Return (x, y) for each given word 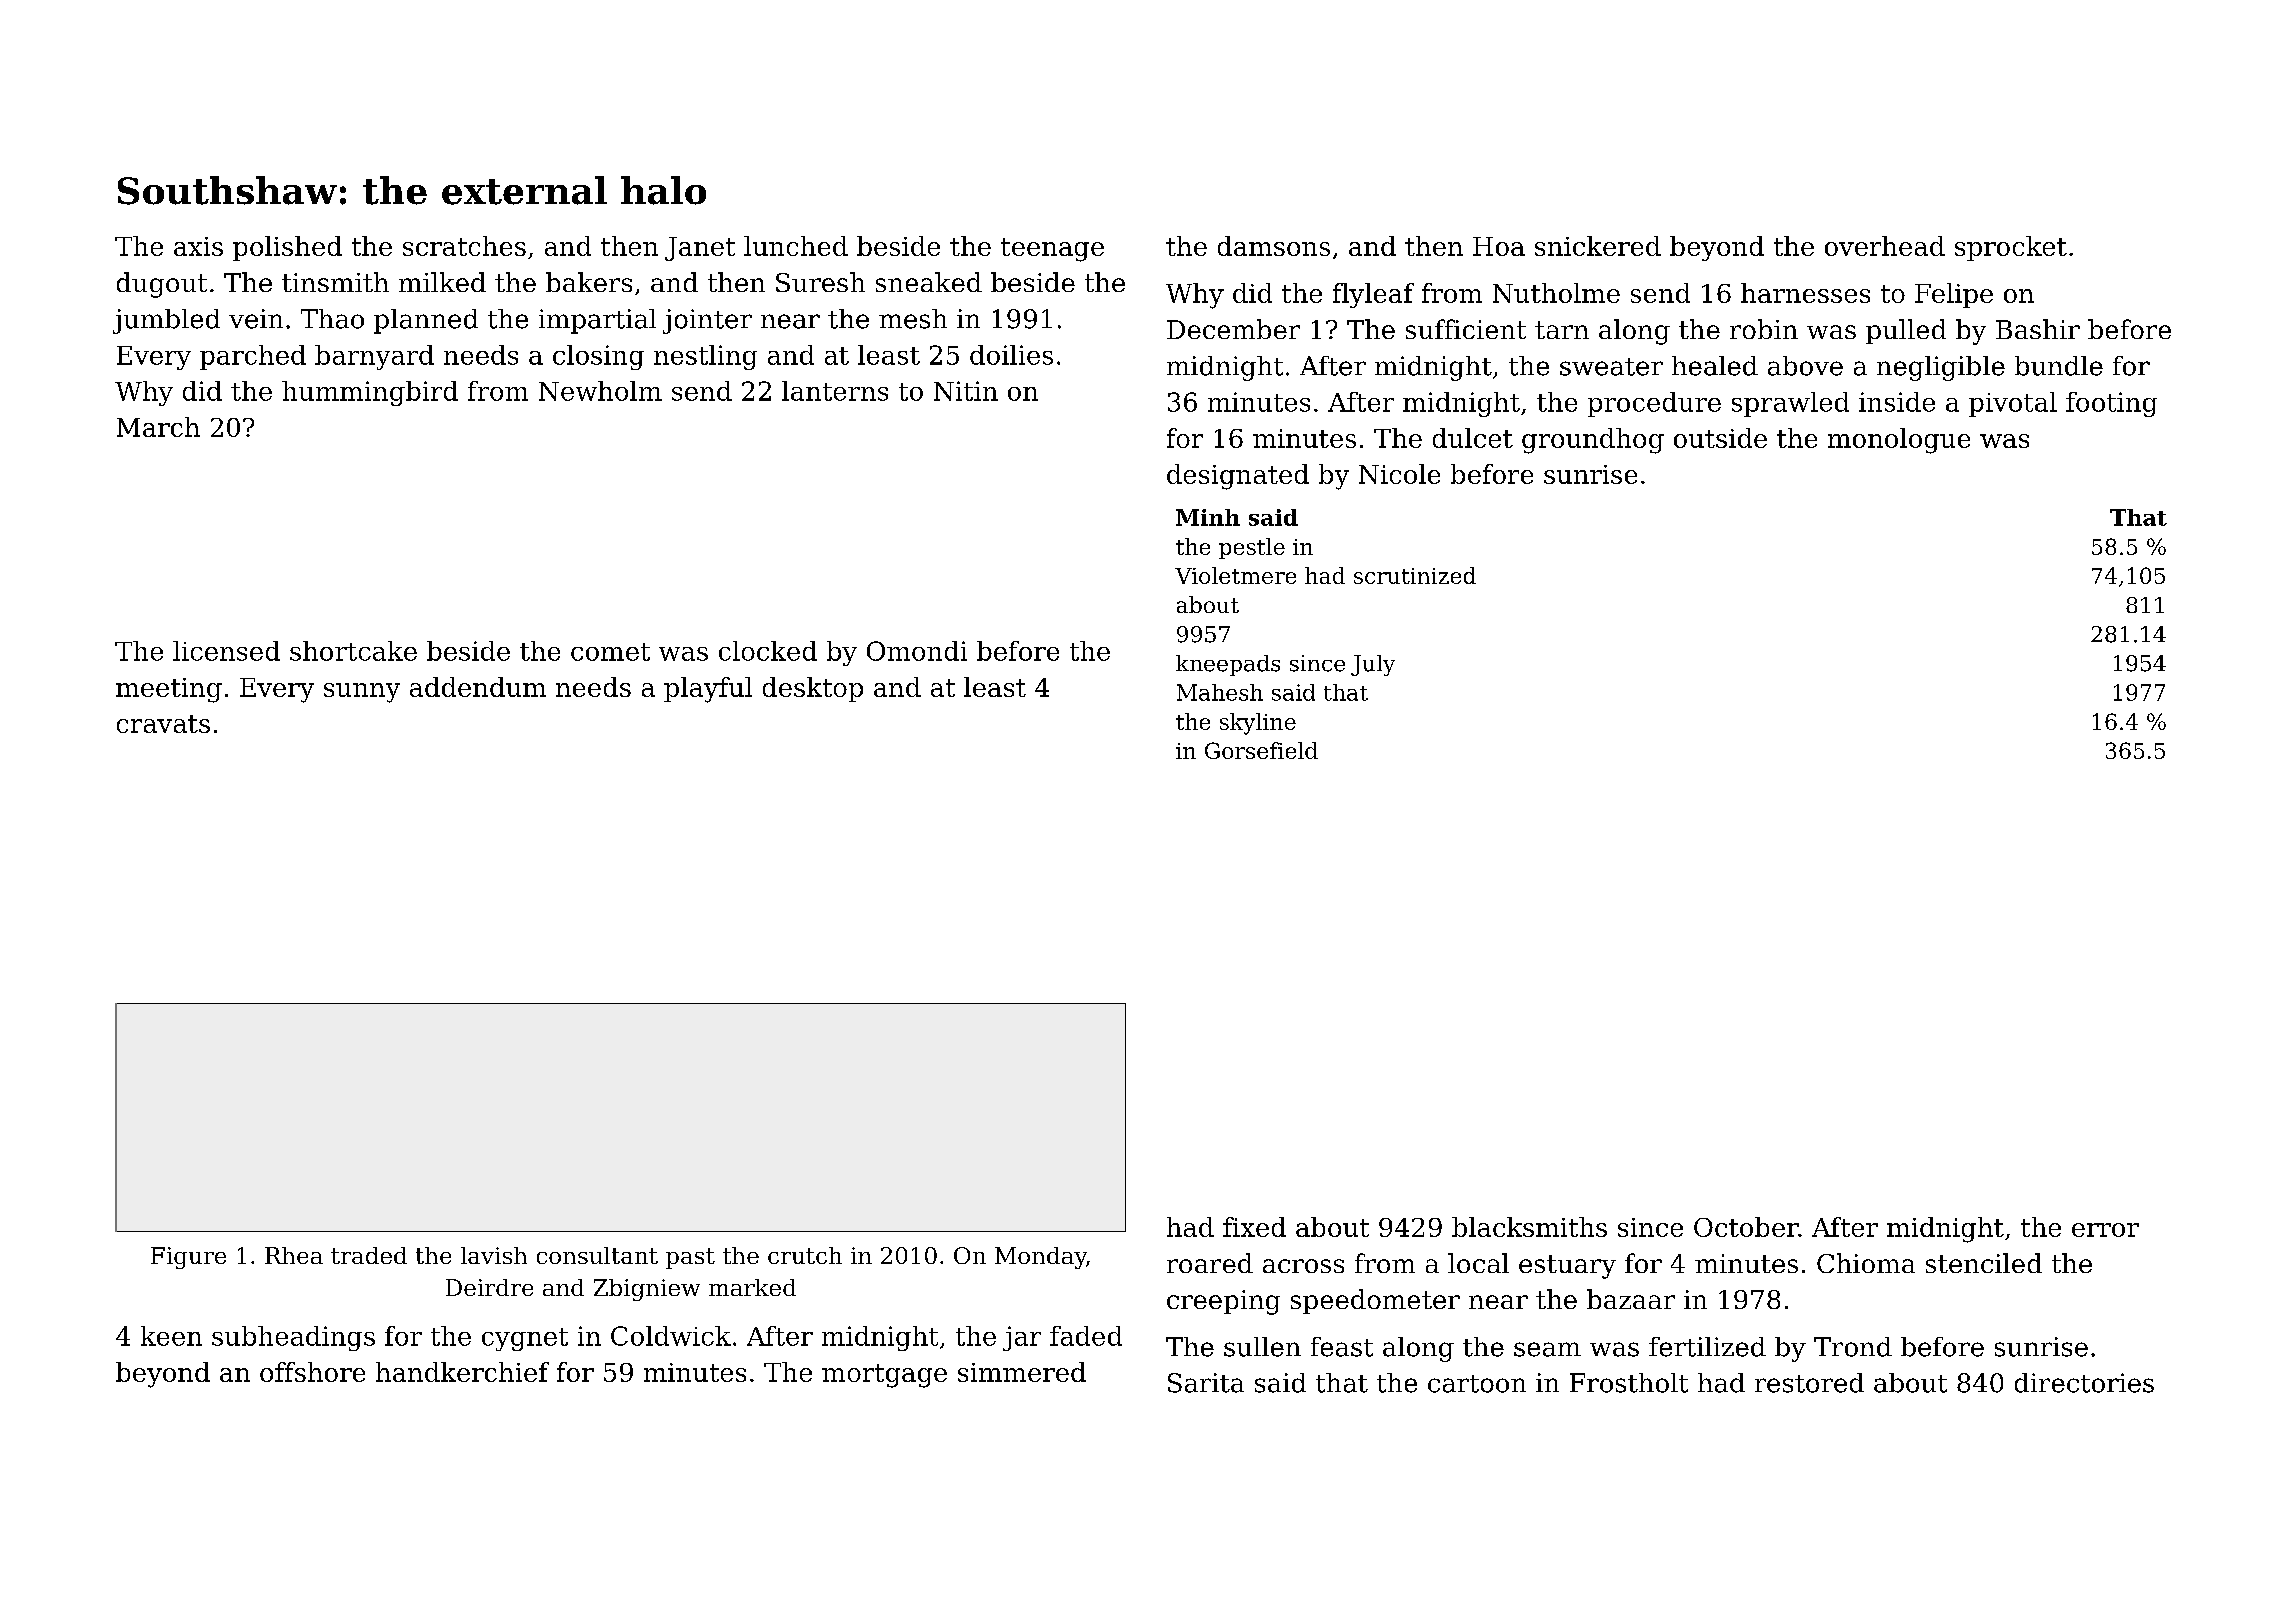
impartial (597, 321)
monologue (1899, 441)
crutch (805, 1255)
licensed (226, 651)
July (1373, 665)
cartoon (1477, 1384)
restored (1809, 1383)
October (1746, 1227)
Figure (188, 1258)
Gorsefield (1261, 750)
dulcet (1473, 438)
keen (171, 1336)
